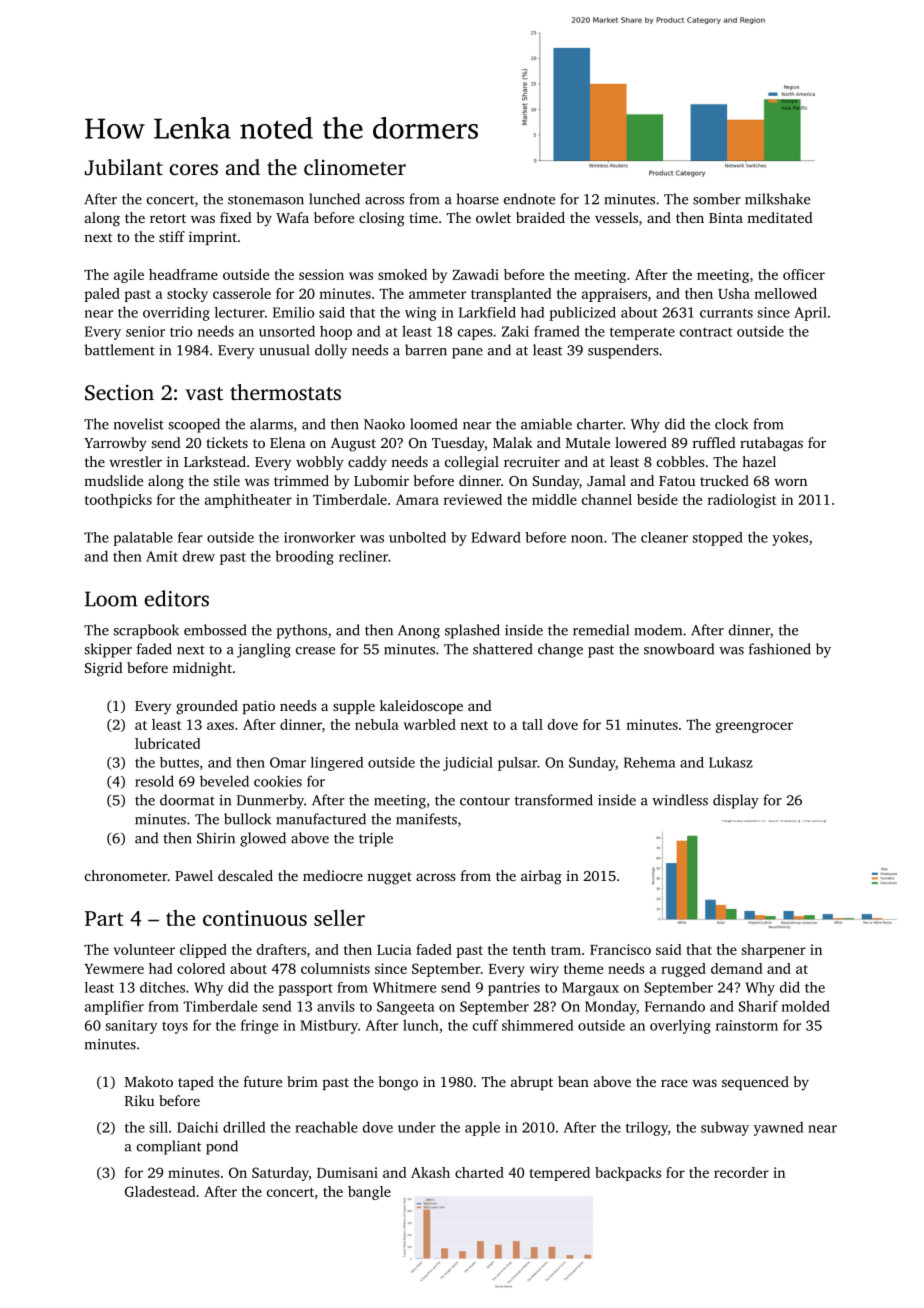  What do you see at coordinates (731, 424) in the image?
I see `clock` at bounding box center [731, 424].
